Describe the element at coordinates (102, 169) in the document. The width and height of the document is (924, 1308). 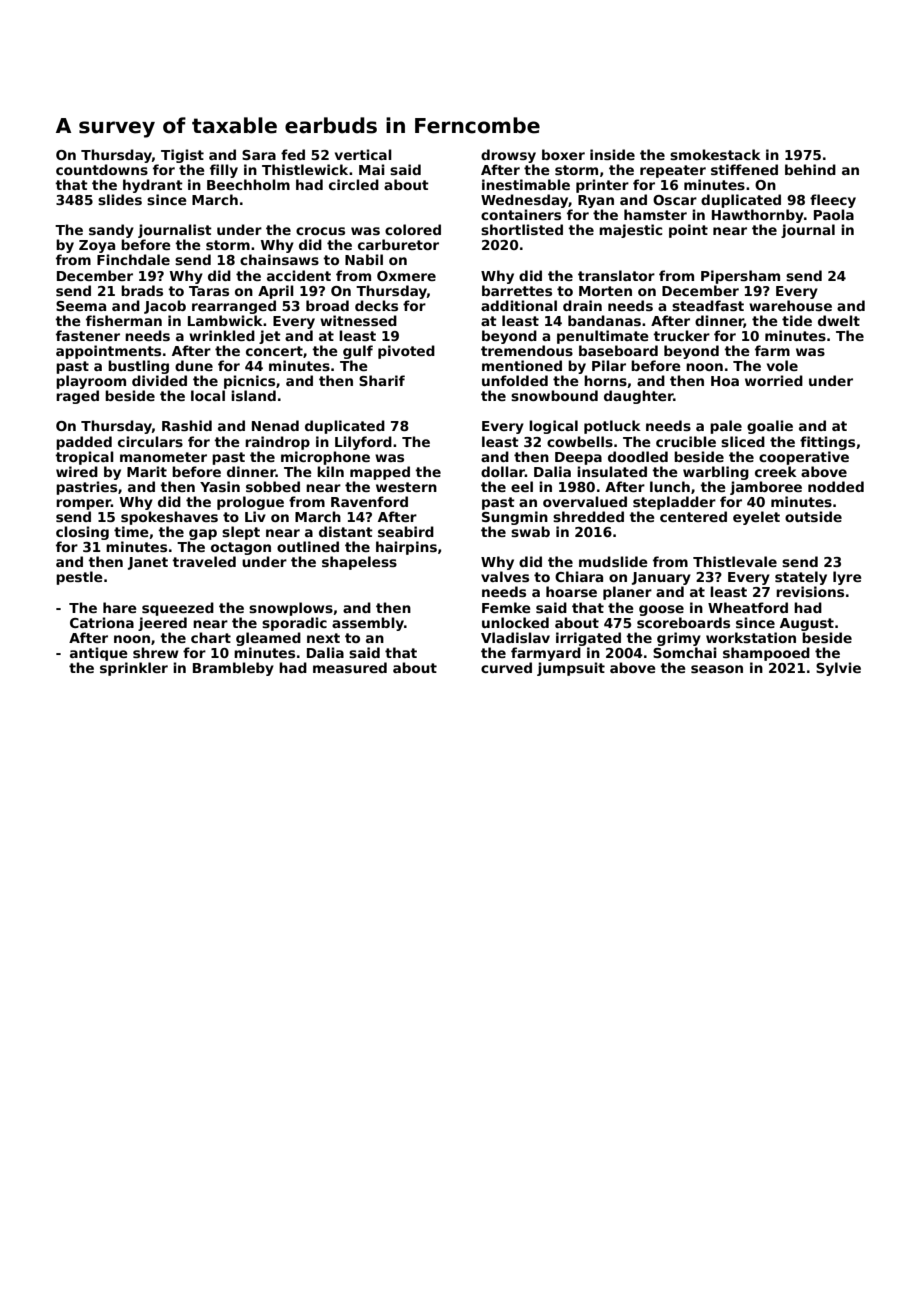
I see `countdowns` at that location.
